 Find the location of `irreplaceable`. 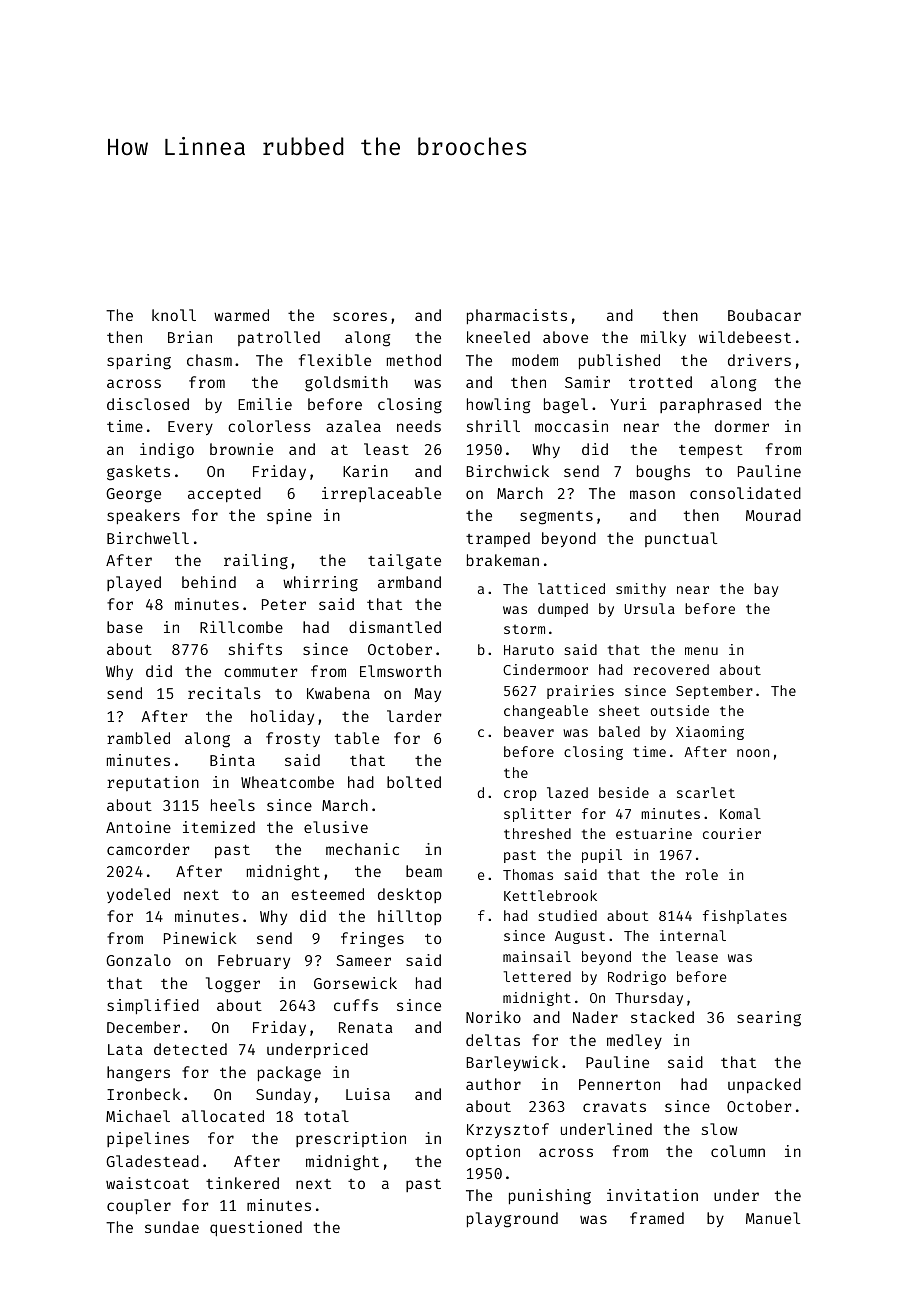

irreplaceable is located at coordinates (381, 494).
